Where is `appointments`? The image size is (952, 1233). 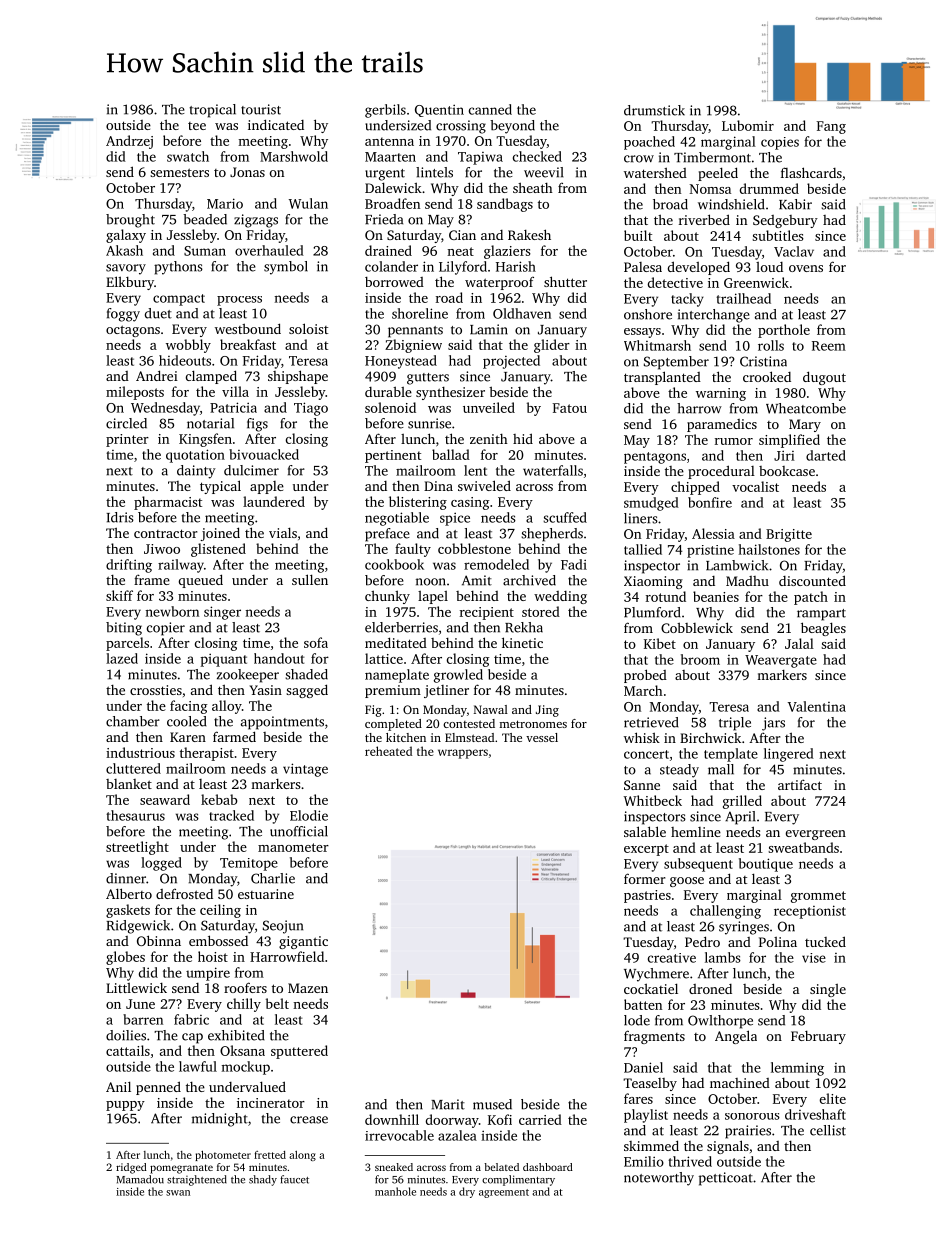
appointments is located at coordinates (282, 723).
